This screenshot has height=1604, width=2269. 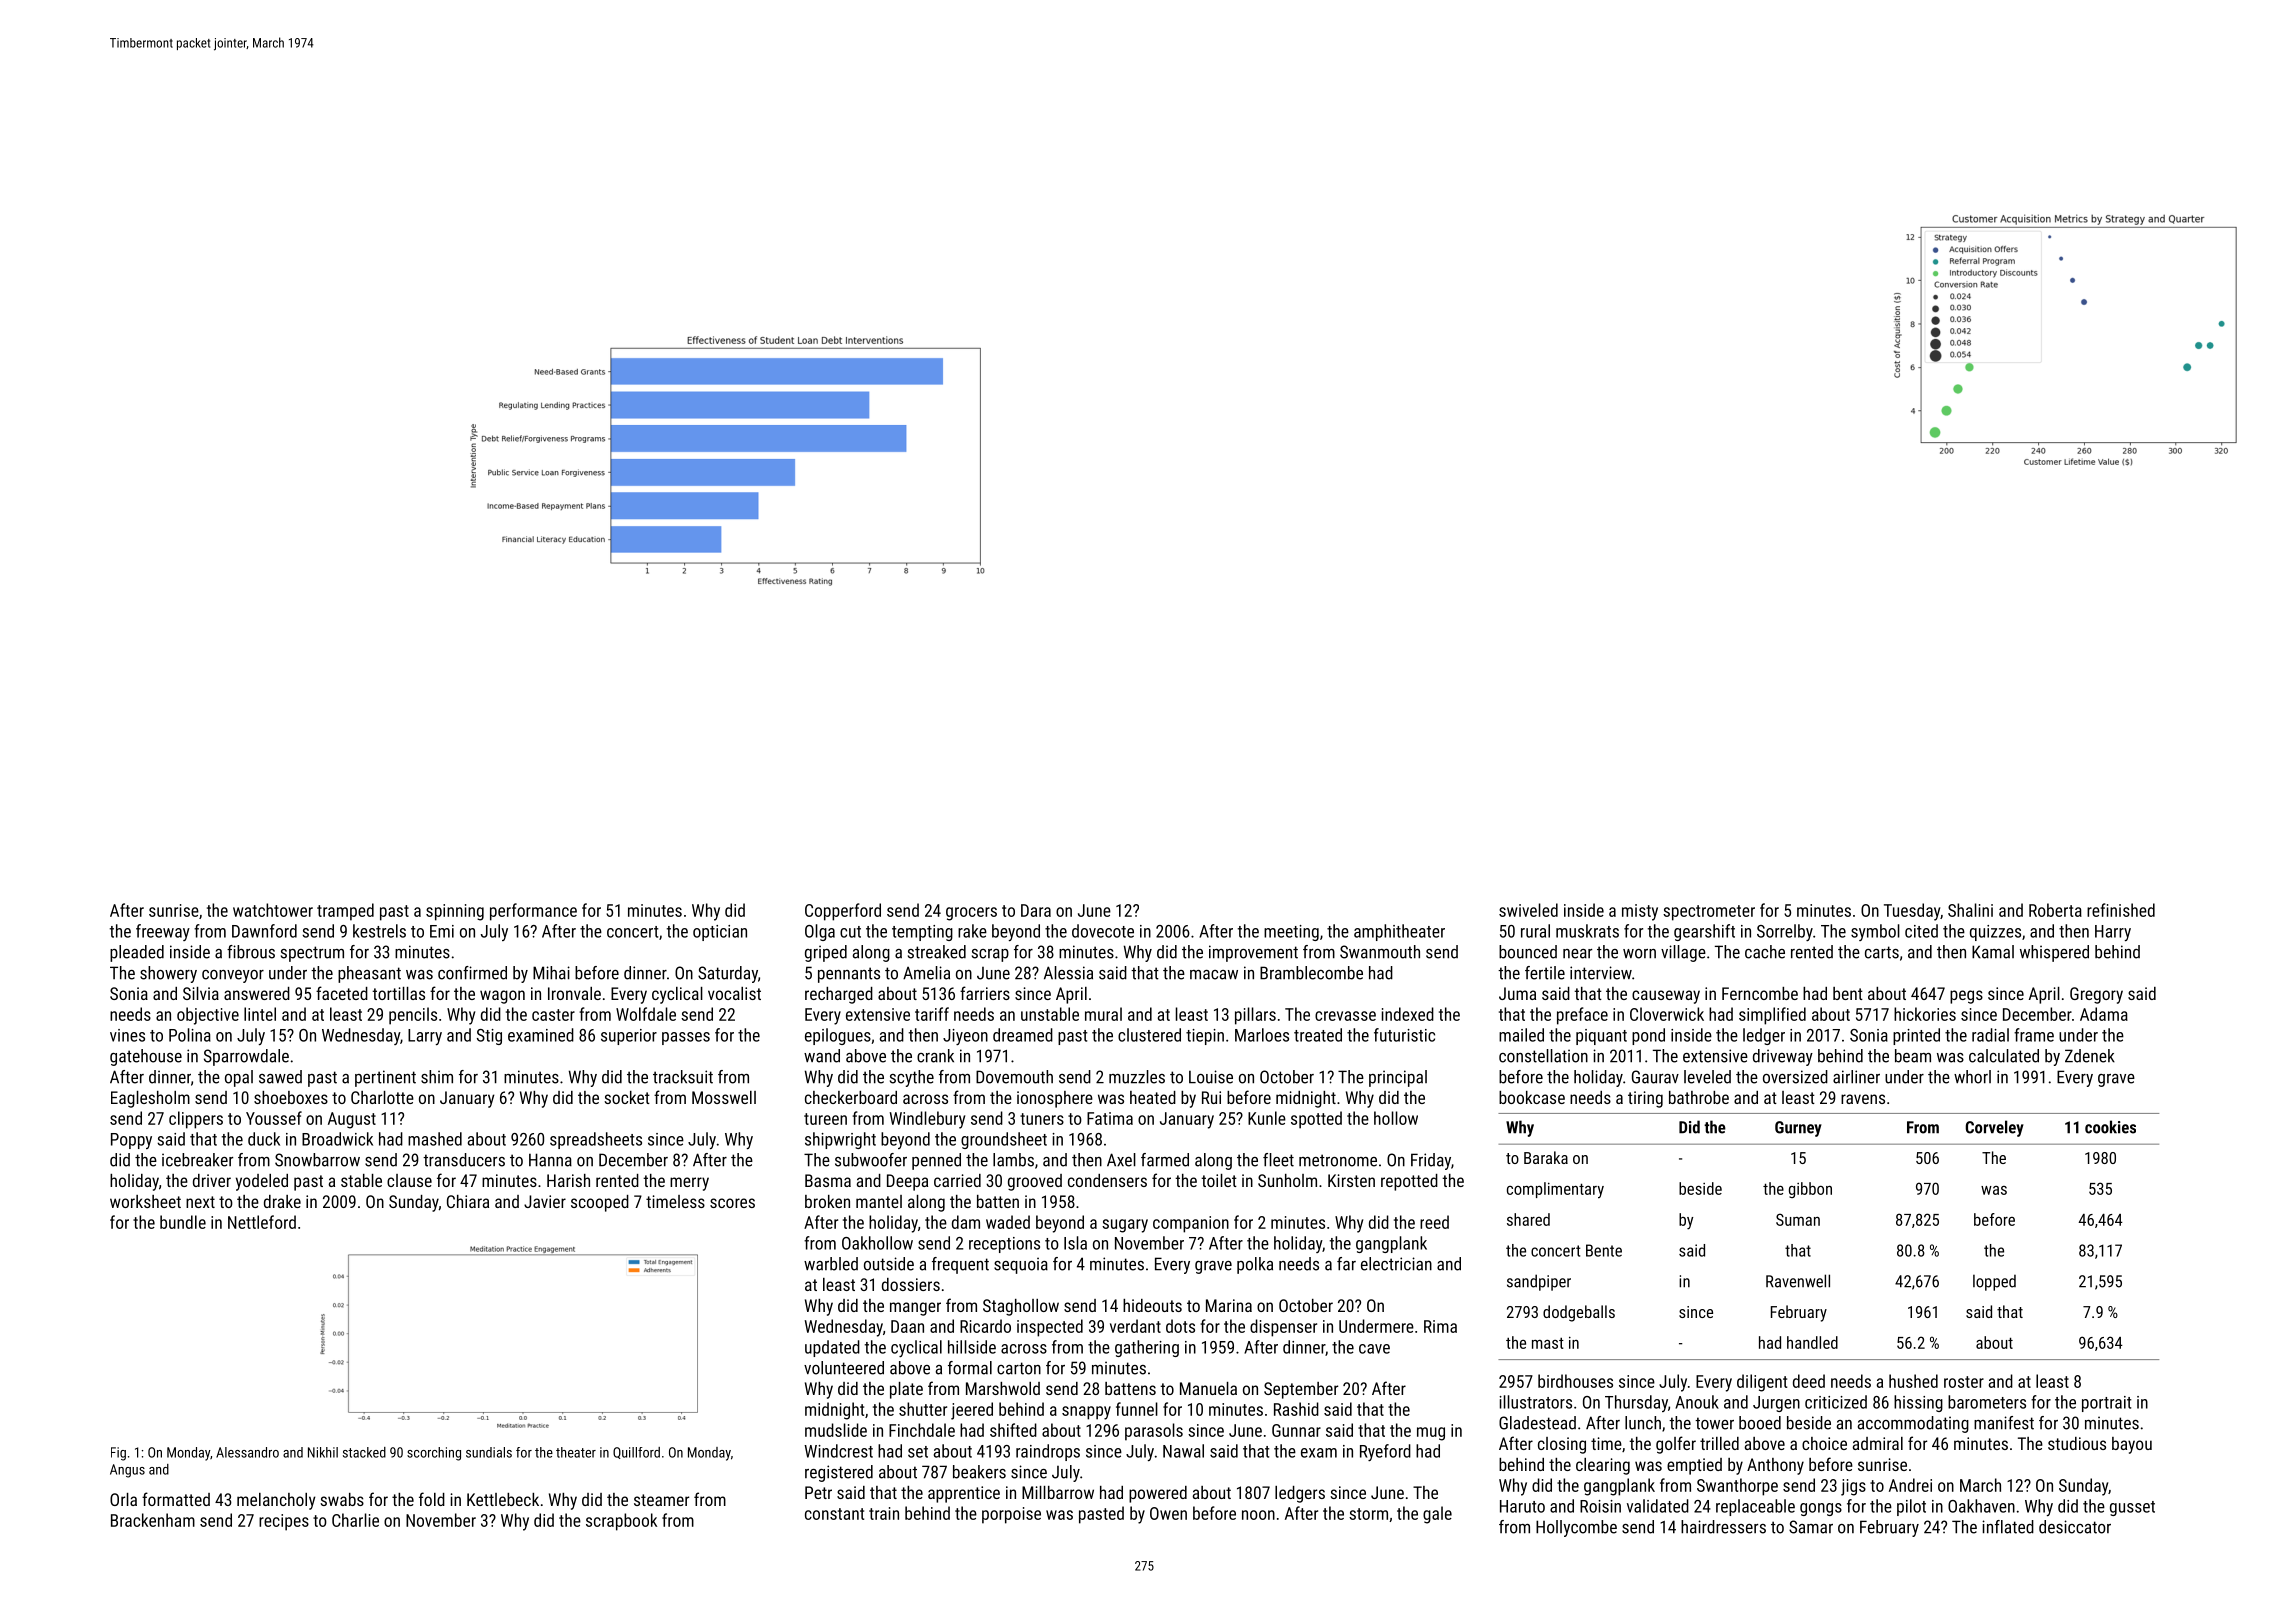 What do you see at coordinates (1810, 1190) in the screenshot?
I see `gibbon` at bounding box center [1810, 1190].
